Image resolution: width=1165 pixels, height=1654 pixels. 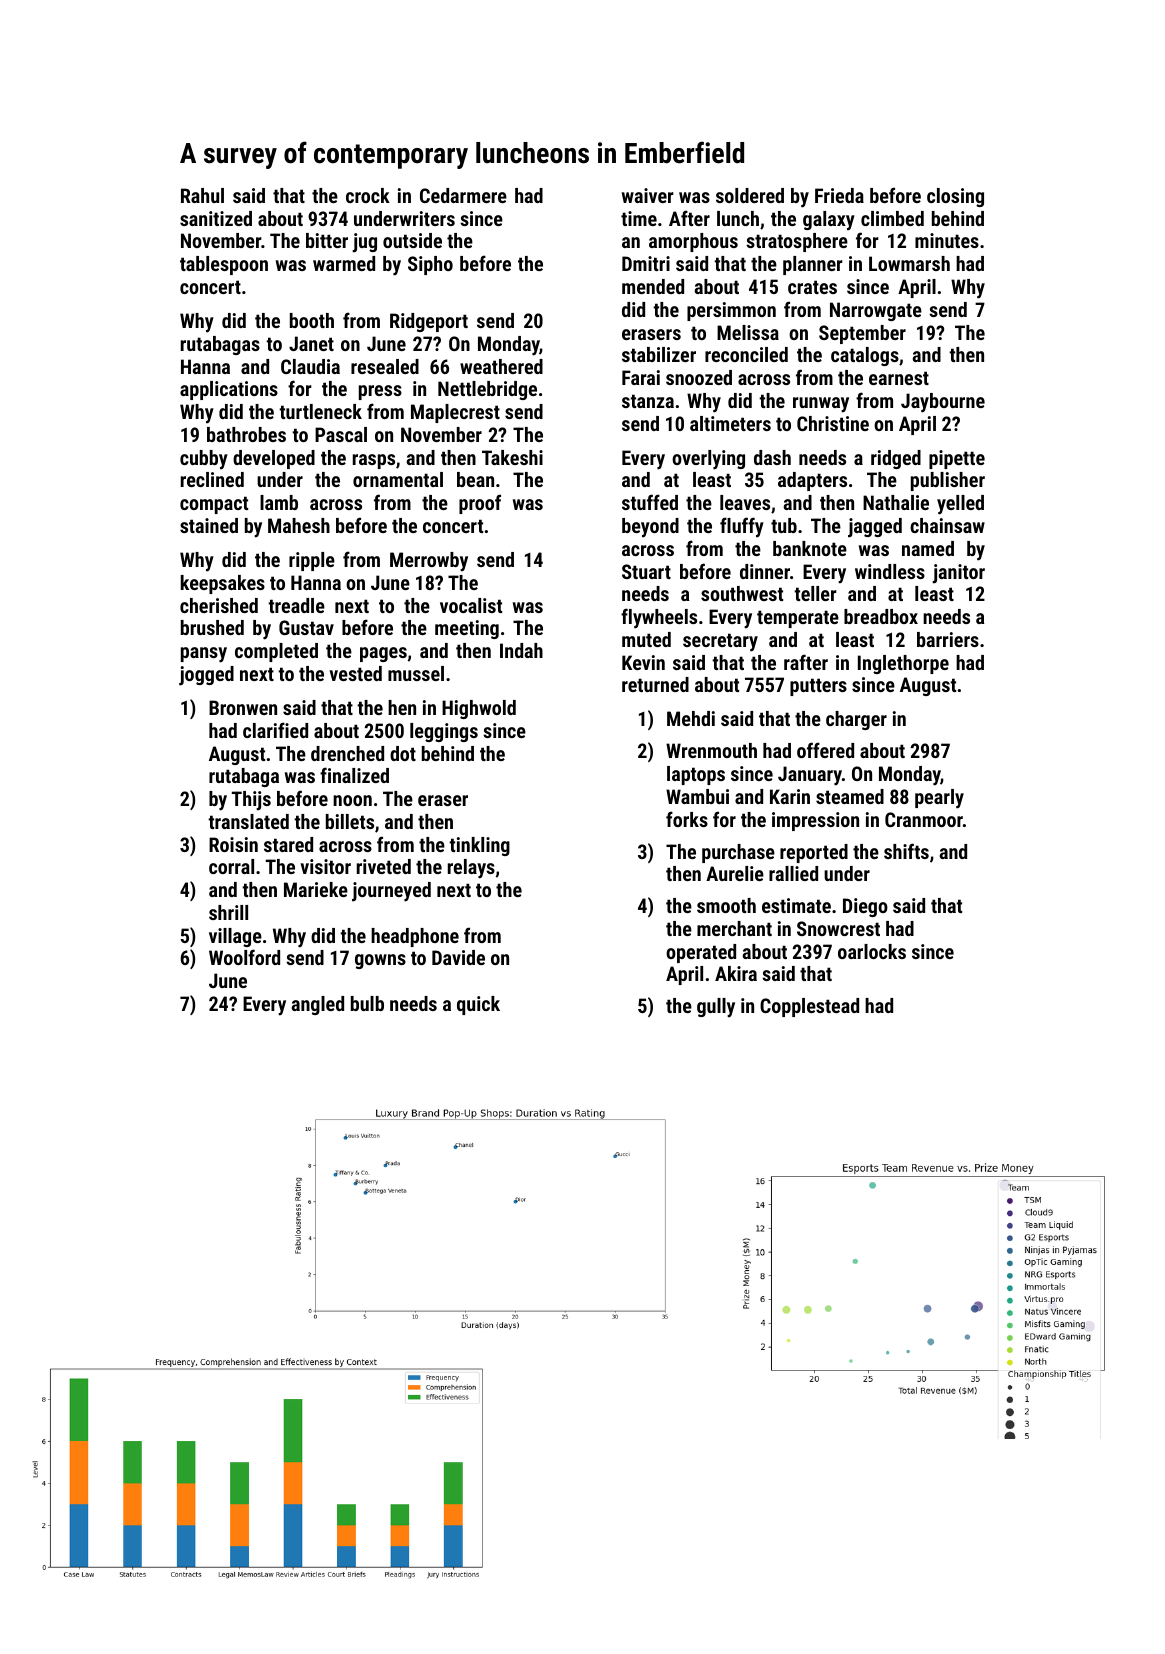 What do you see at coordinates (735, 873) in the page?
I see `Aurelie` at bounding box center [735, 873].
